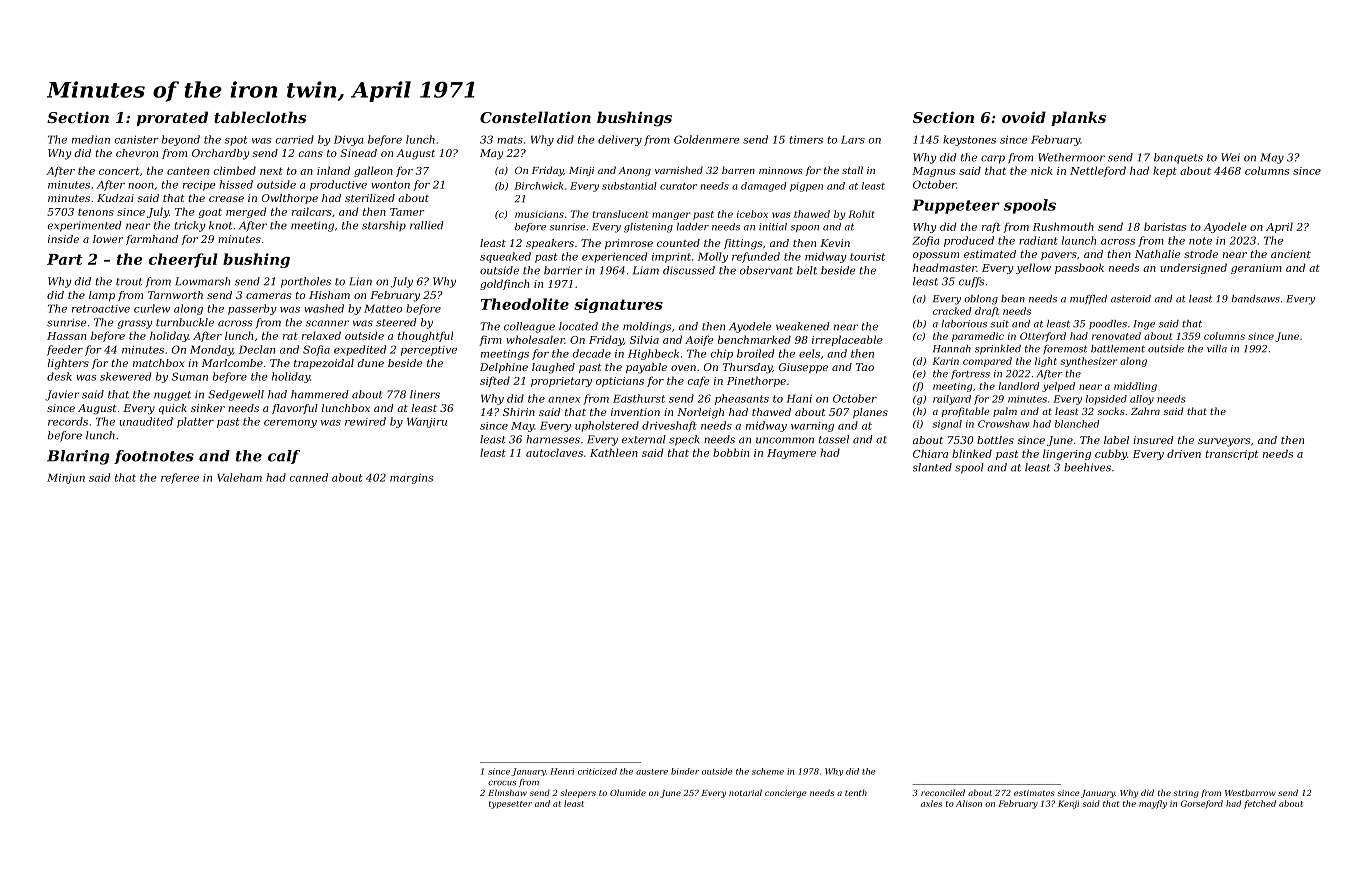 The width and height of the image is (1372, 887). Describe the element at coordinates (152, 308) in the image. I see `curlew` at that location.
